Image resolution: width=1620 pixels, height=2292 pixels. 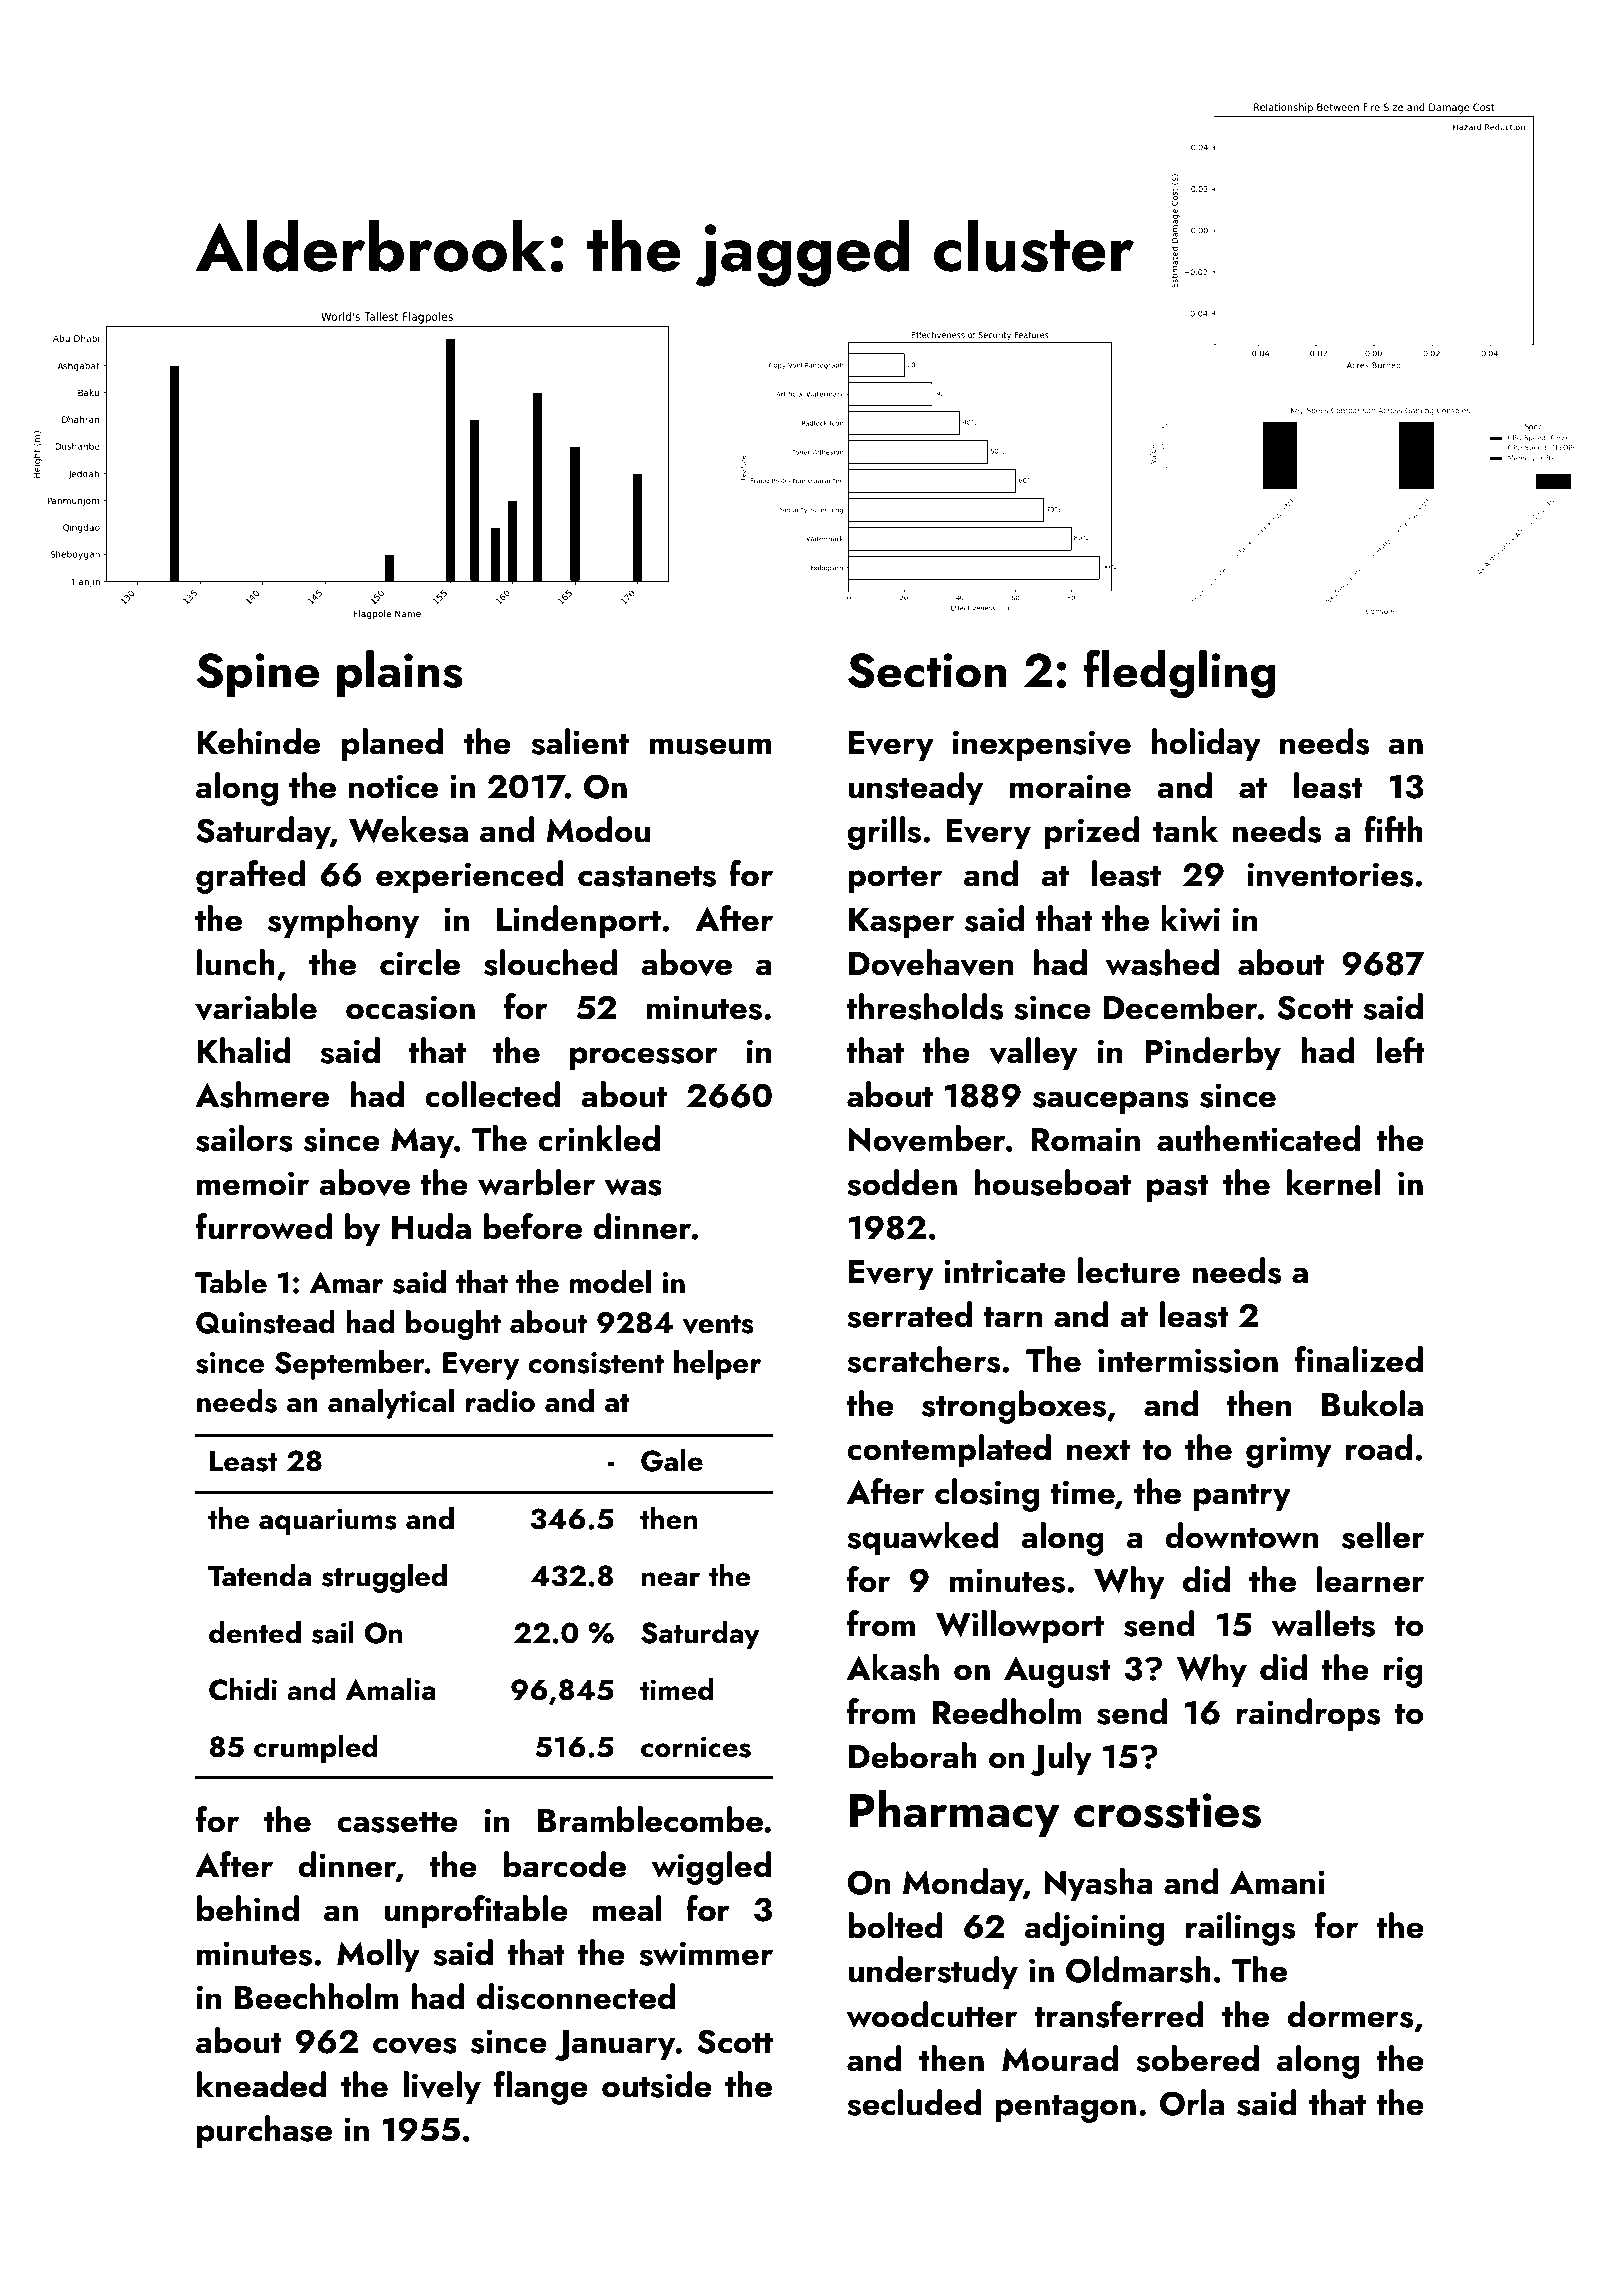 I want to click on holiday, so click(x=1206, y=744).
